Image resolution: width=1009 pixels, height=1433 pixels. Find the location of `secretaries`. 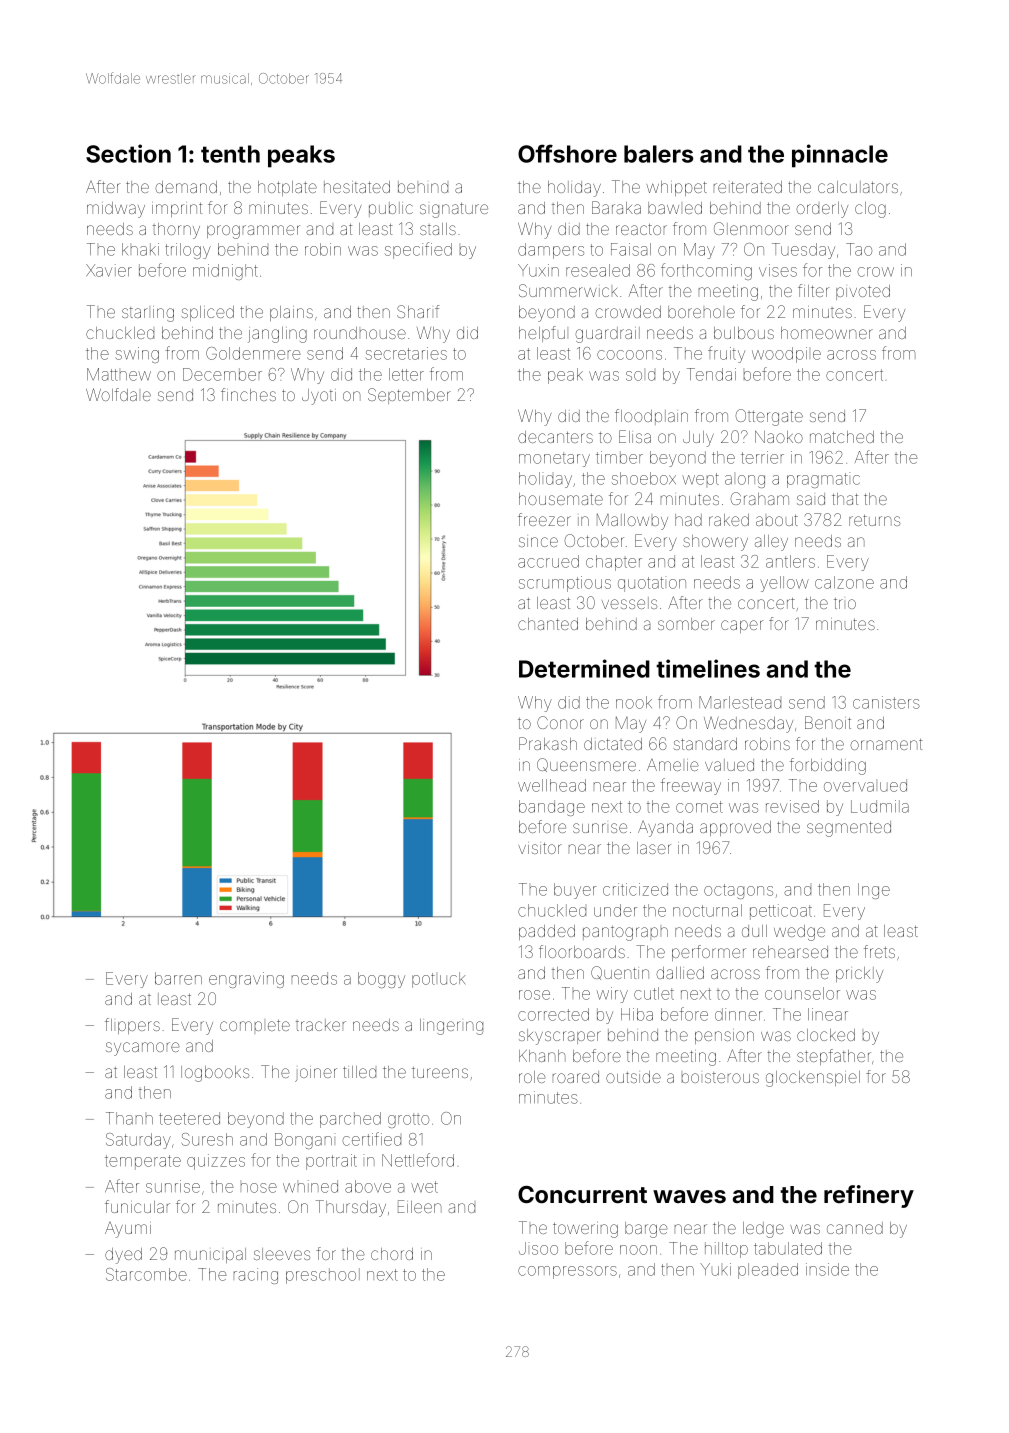

secretaries is located at coordinates (406, 353).
